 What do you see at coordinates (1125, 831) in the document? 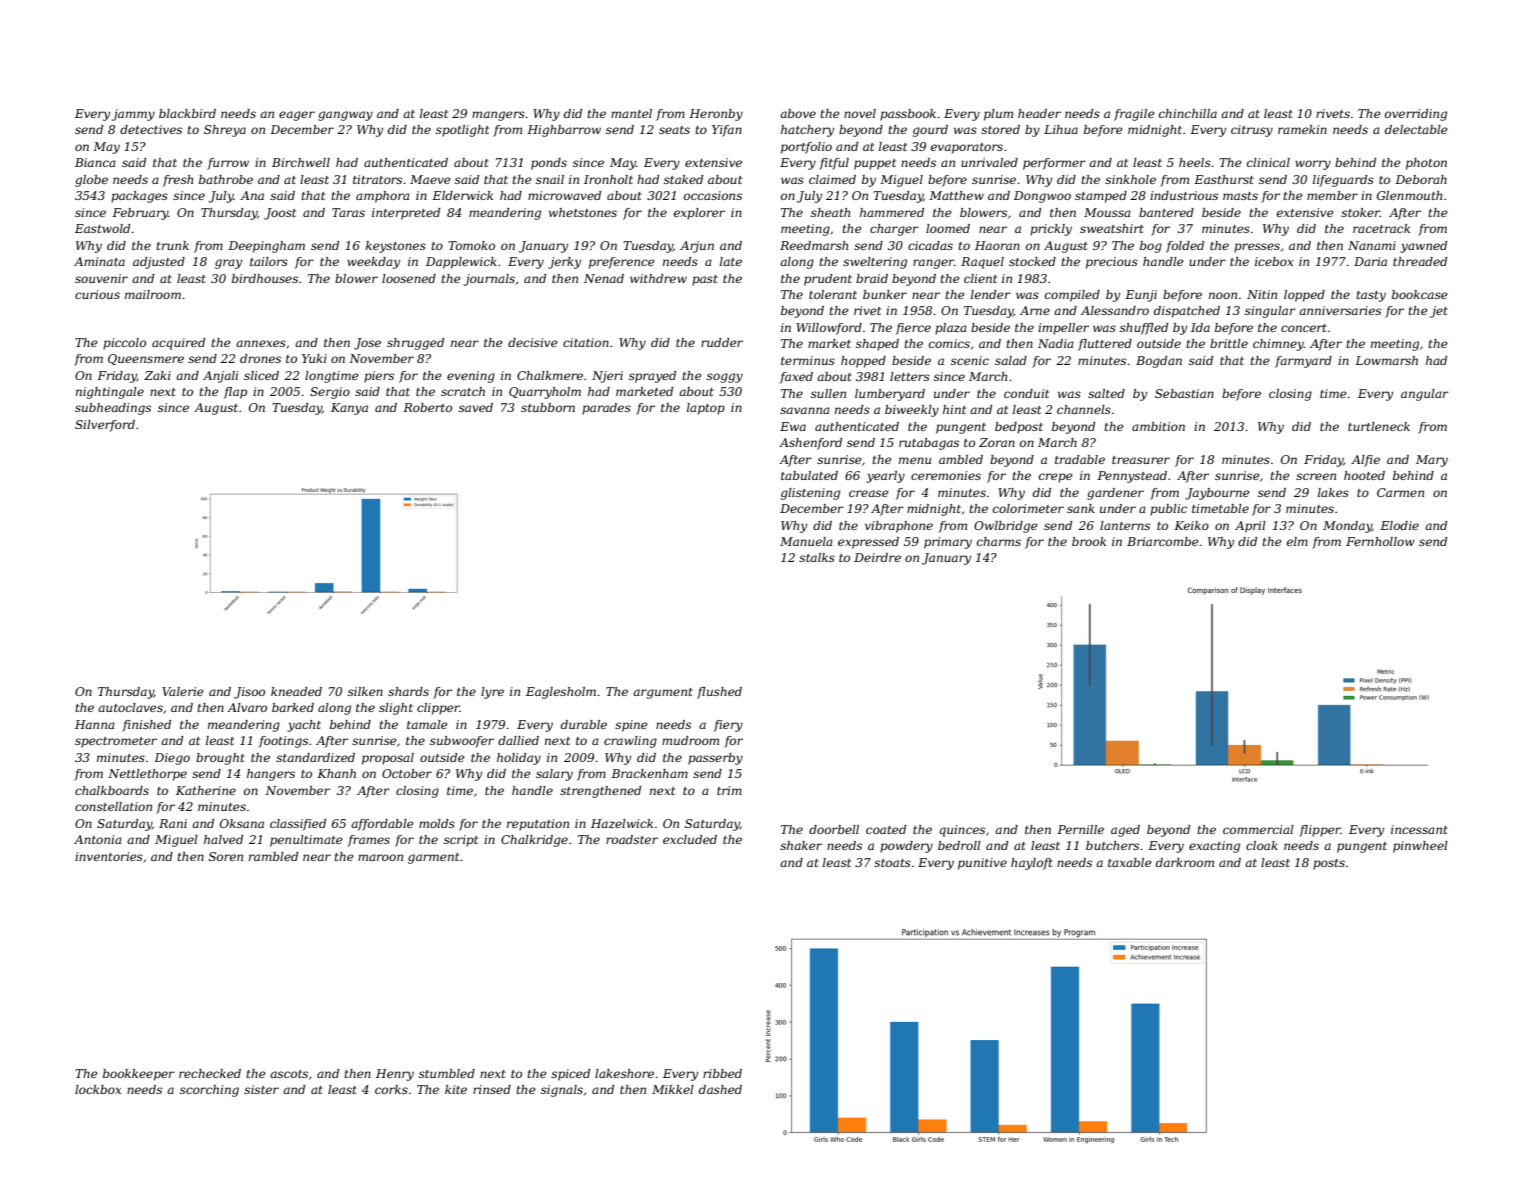
I see `aged` at bounding box center [1125, 831].
